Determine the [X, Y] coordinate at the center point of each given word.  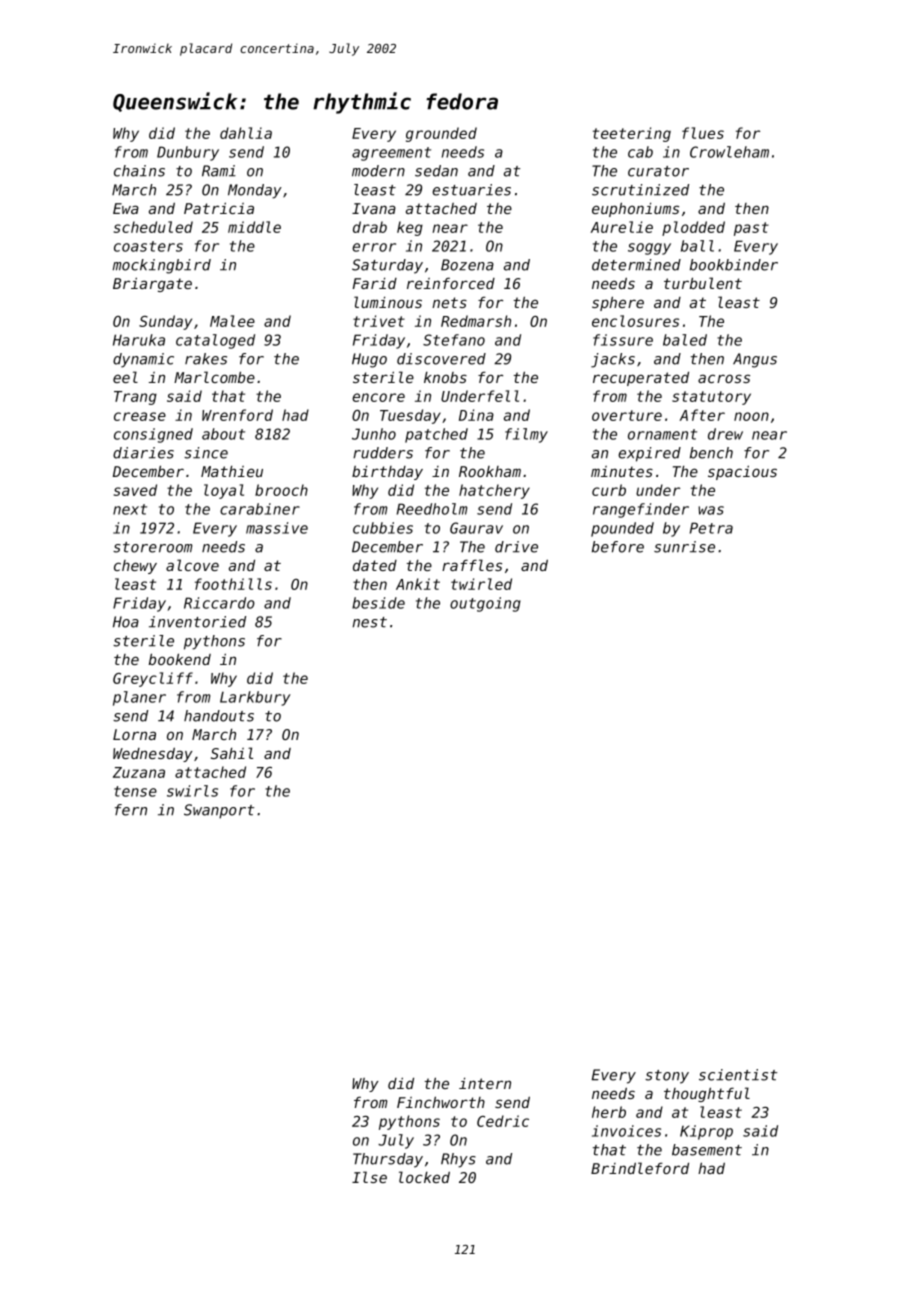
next [130, 509]
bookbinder [734, 265]
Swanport [219, 811]
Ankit [418, 584]
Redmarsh [476, 321]
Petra [711, 528]
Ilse [369, 1177]
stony [667, 1077]
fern [131, 810]
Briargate [152, 285]
